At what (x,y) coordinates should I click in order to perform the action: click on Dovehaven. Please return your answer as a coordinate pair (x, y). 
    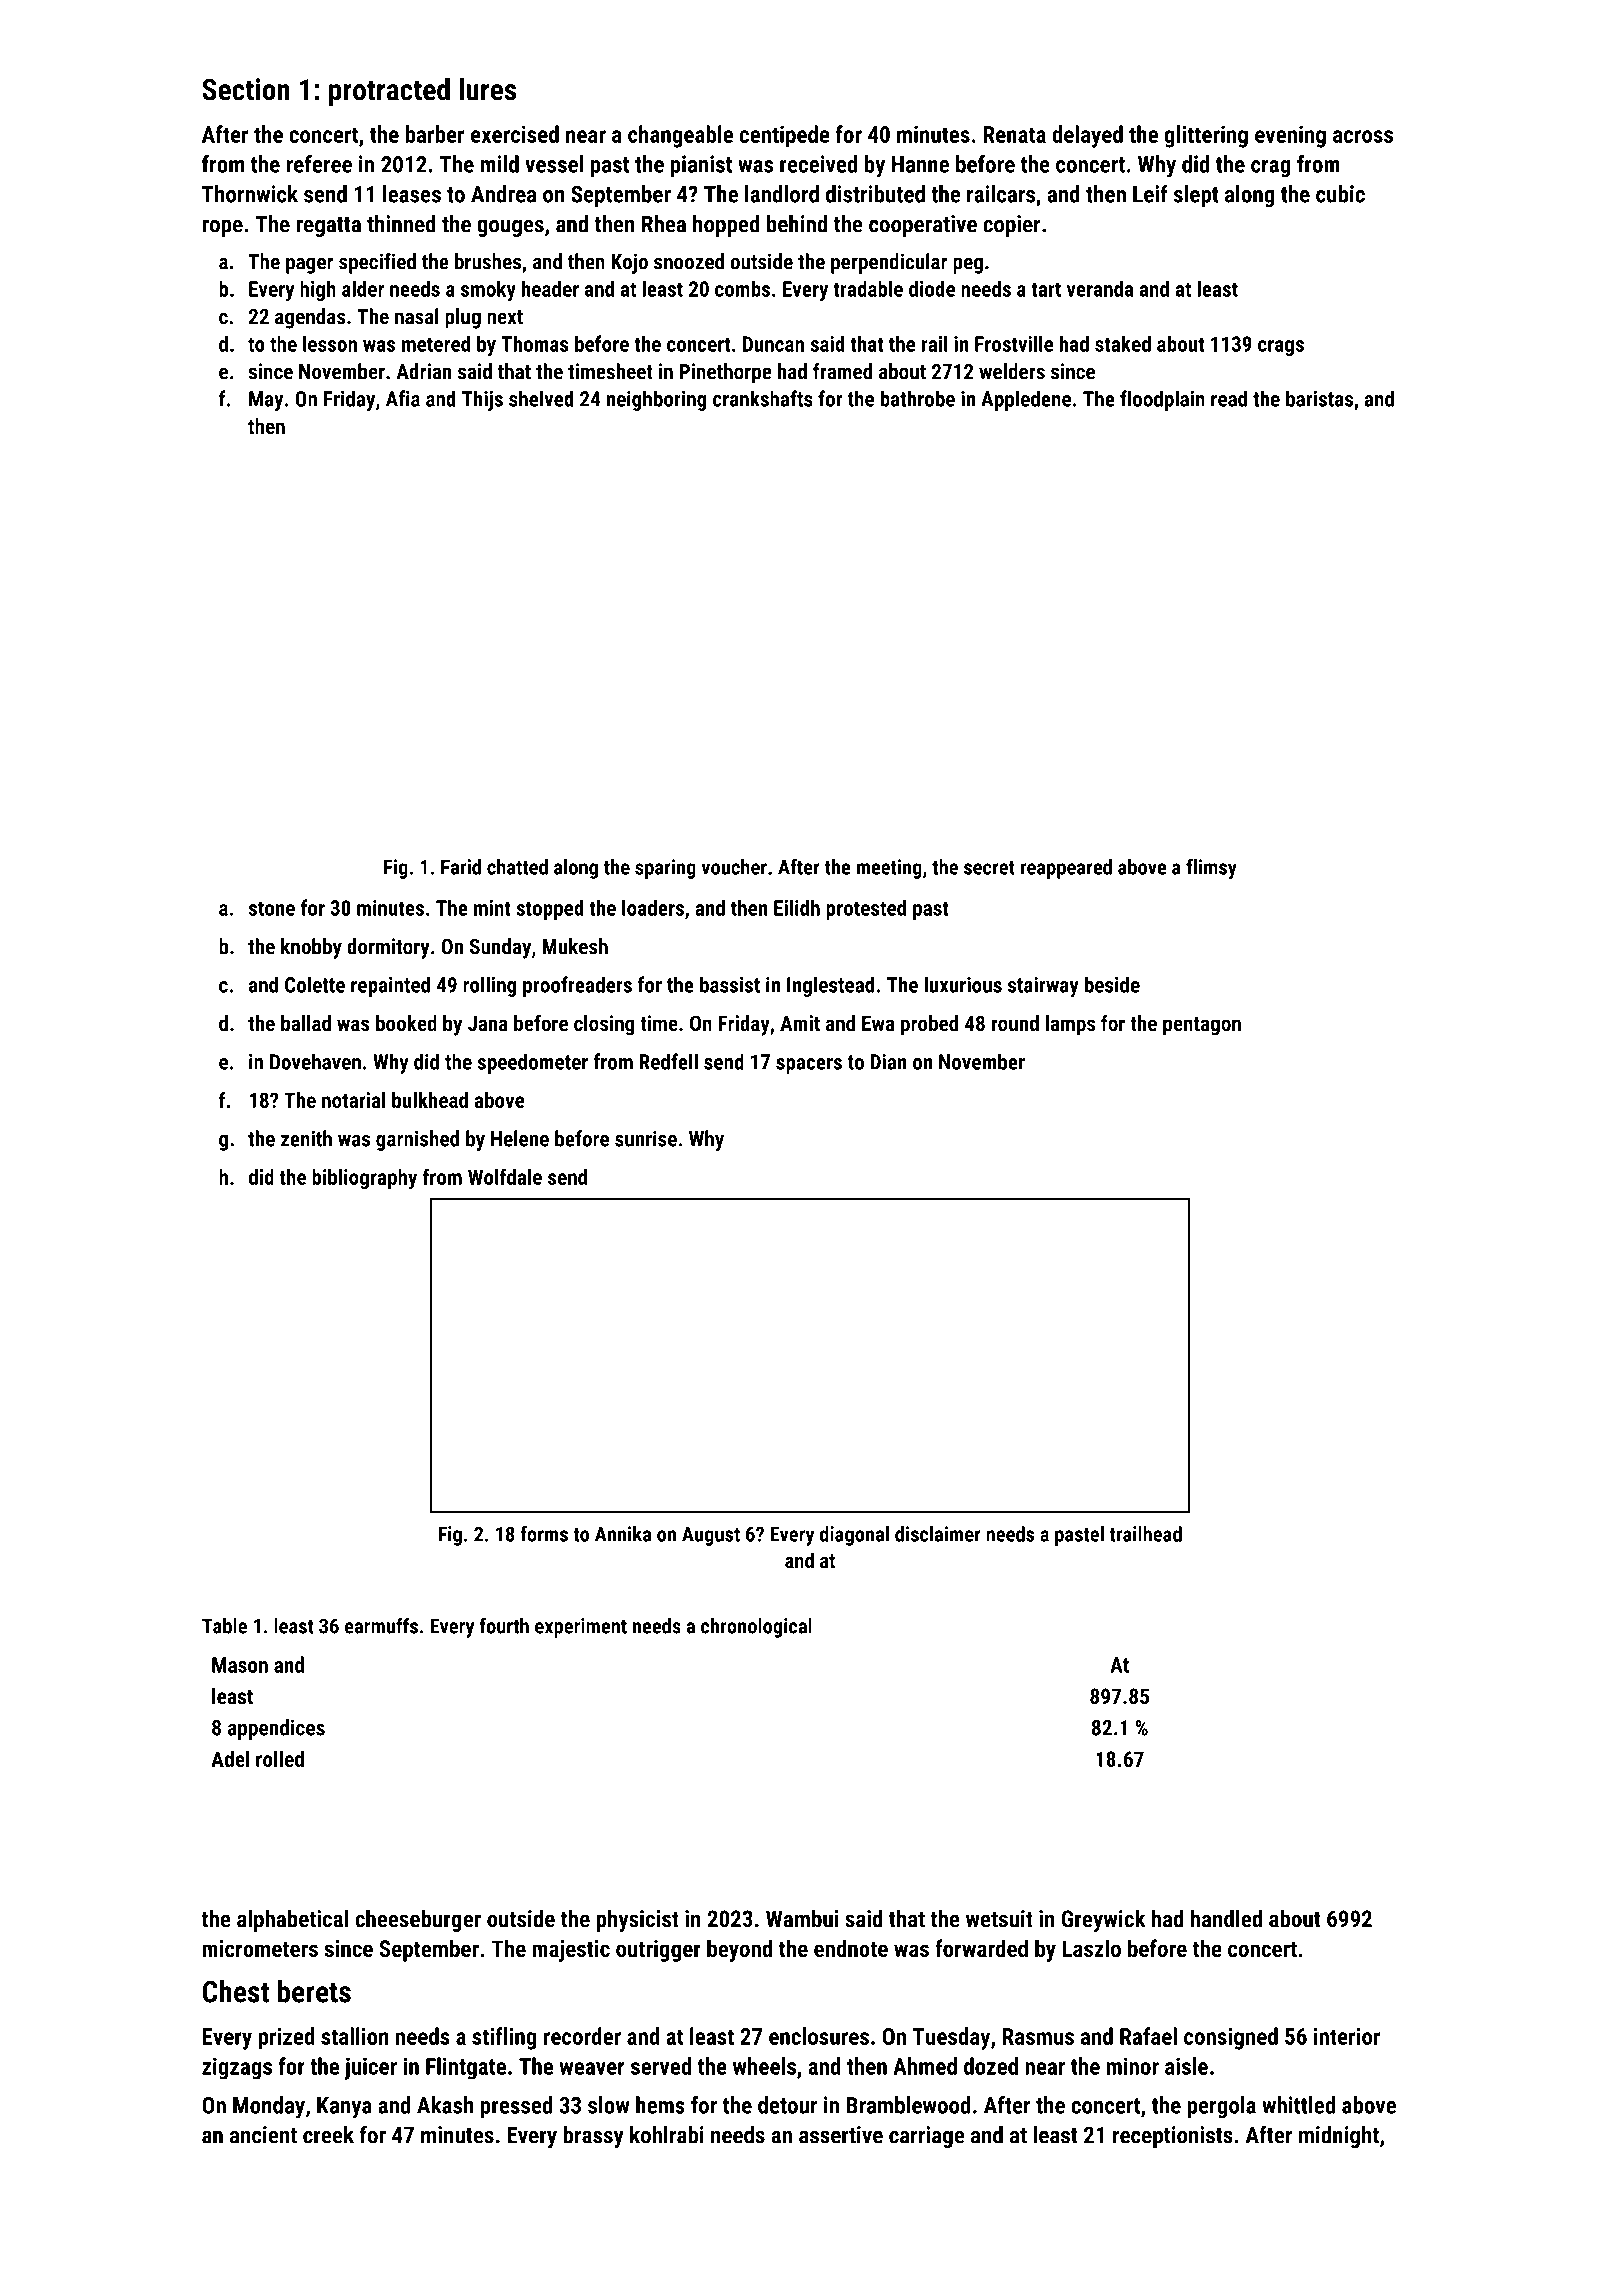
    Looking at the image, I should click on (315, 1061).
